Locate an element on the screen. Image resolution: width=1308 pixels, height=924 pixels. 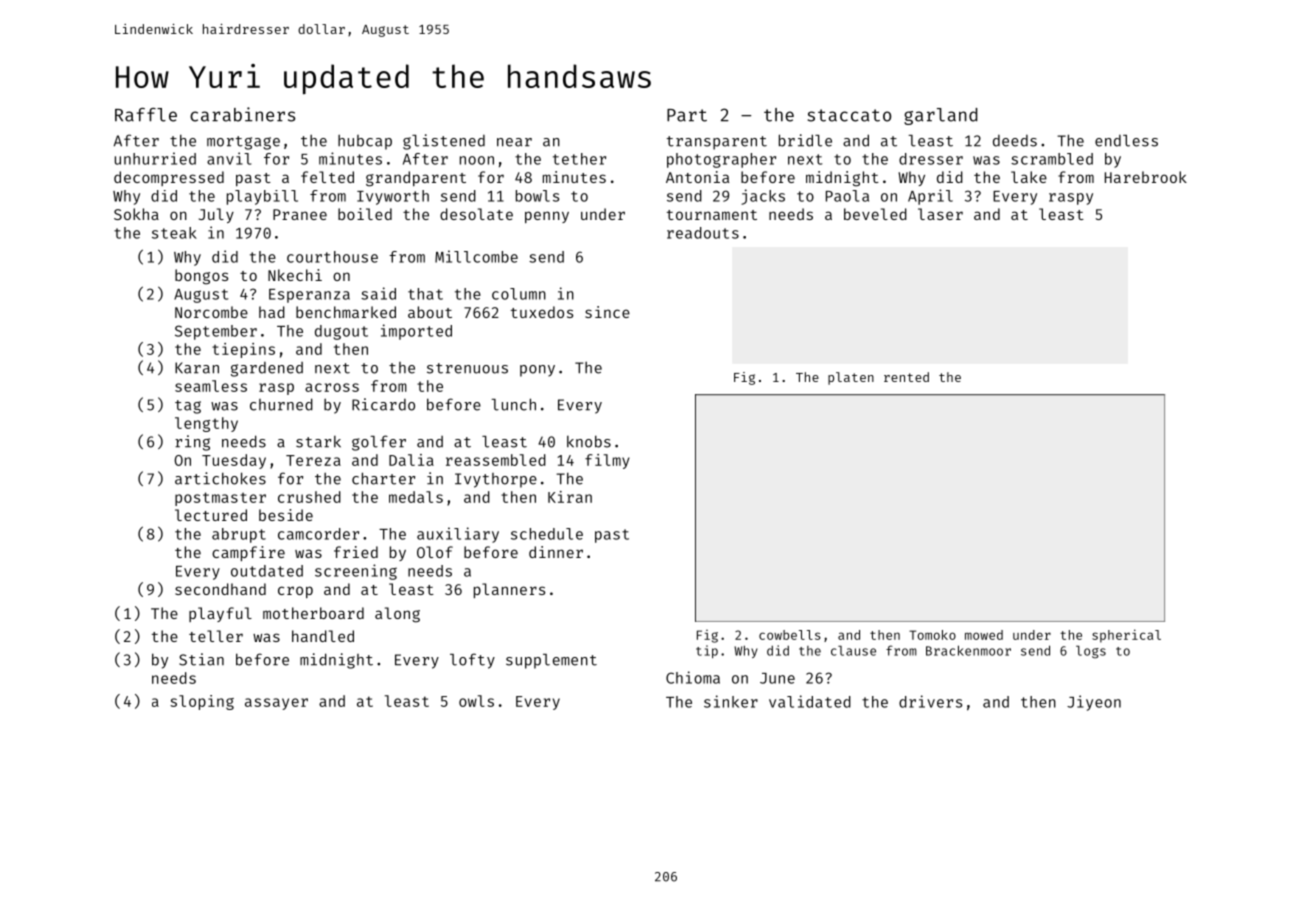
Harebrook is located at coordinates (1146, 177).
